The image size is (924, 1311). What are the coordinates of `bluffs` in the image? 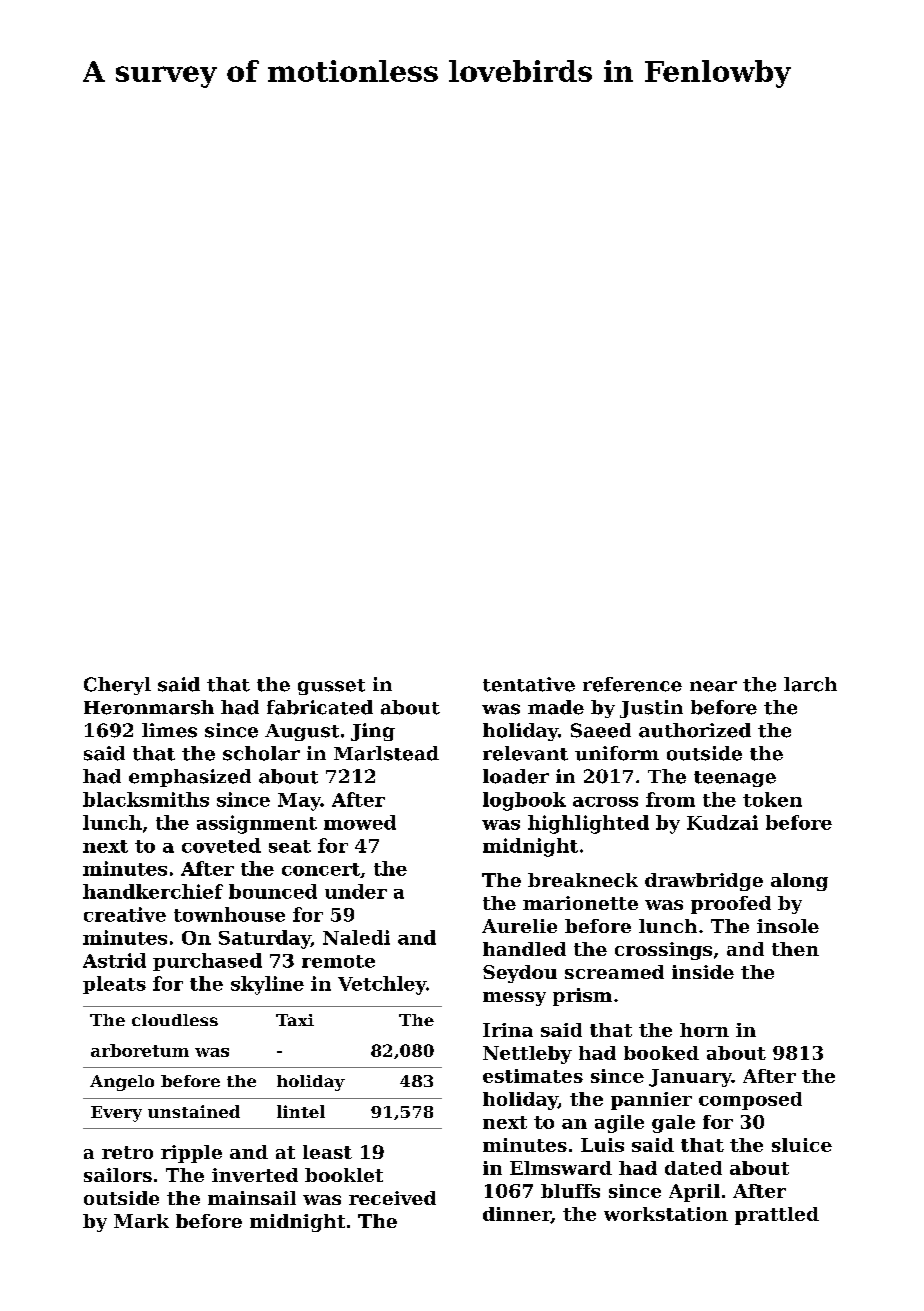 It's located at (570, 1191).
